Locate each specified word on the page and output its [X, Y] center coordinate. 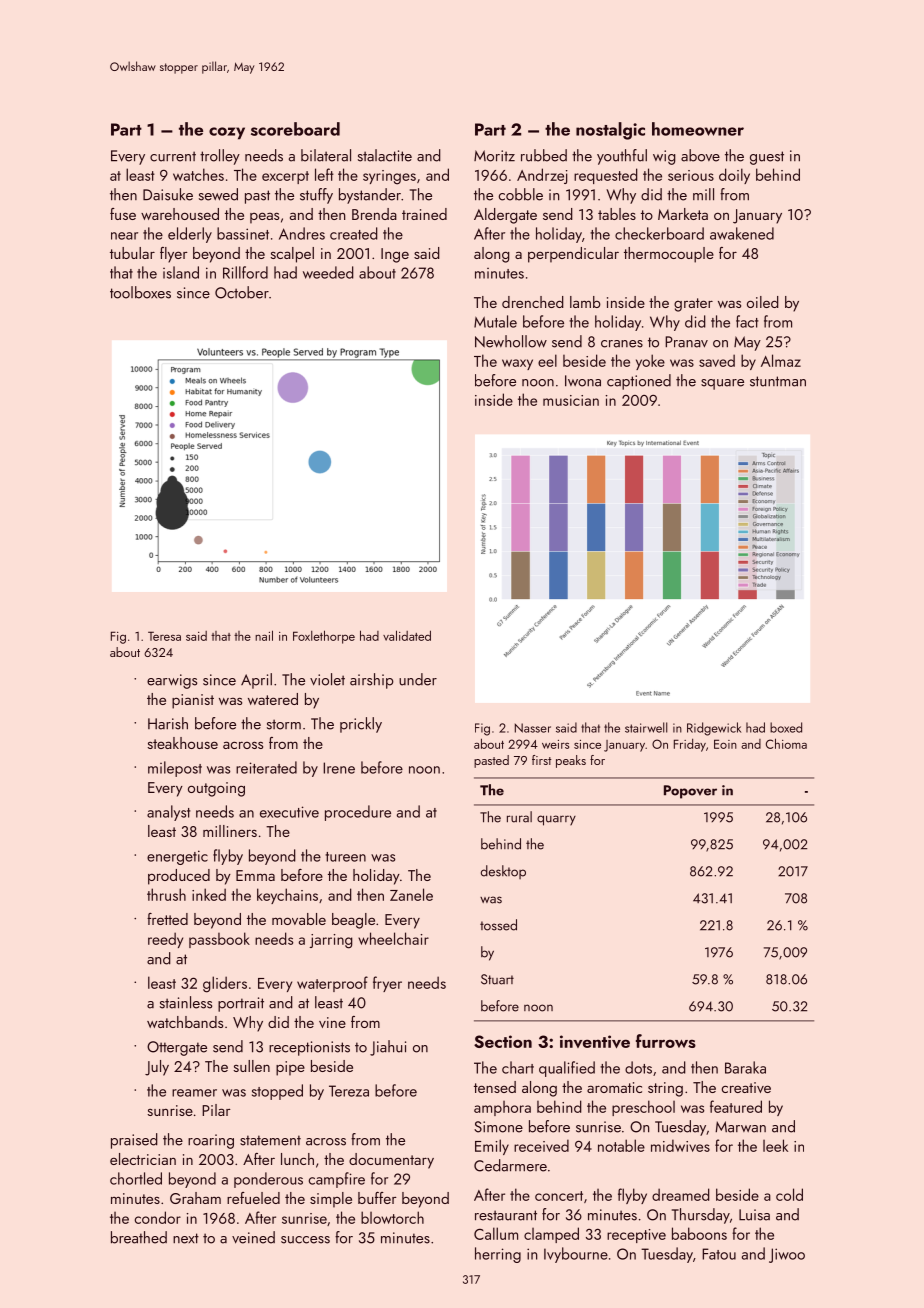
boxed [786, 727]
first [542, 760]
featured [736, 1106]
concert [559, 1196]
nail [264, 635]
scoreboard [295, 129]
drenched [533, 302]
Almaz [781, 360]
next [186, 1238]
